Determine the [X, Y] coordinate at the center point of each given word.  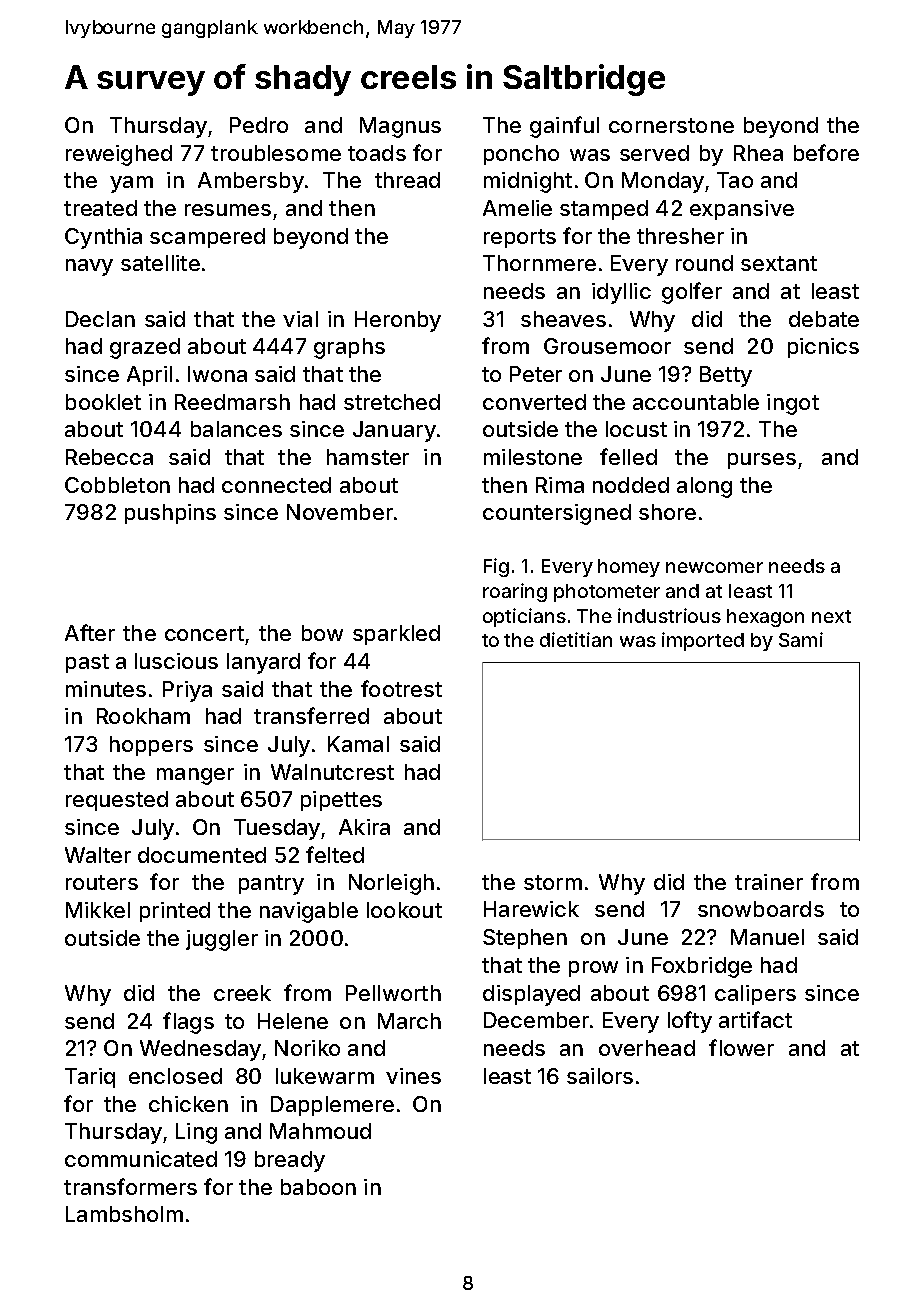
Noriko [307, 1048]
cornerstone [671, 125]
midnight [528, 182]
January [394, 431]
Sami [801, 639]
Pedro [259, 125]
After [90, 632]
